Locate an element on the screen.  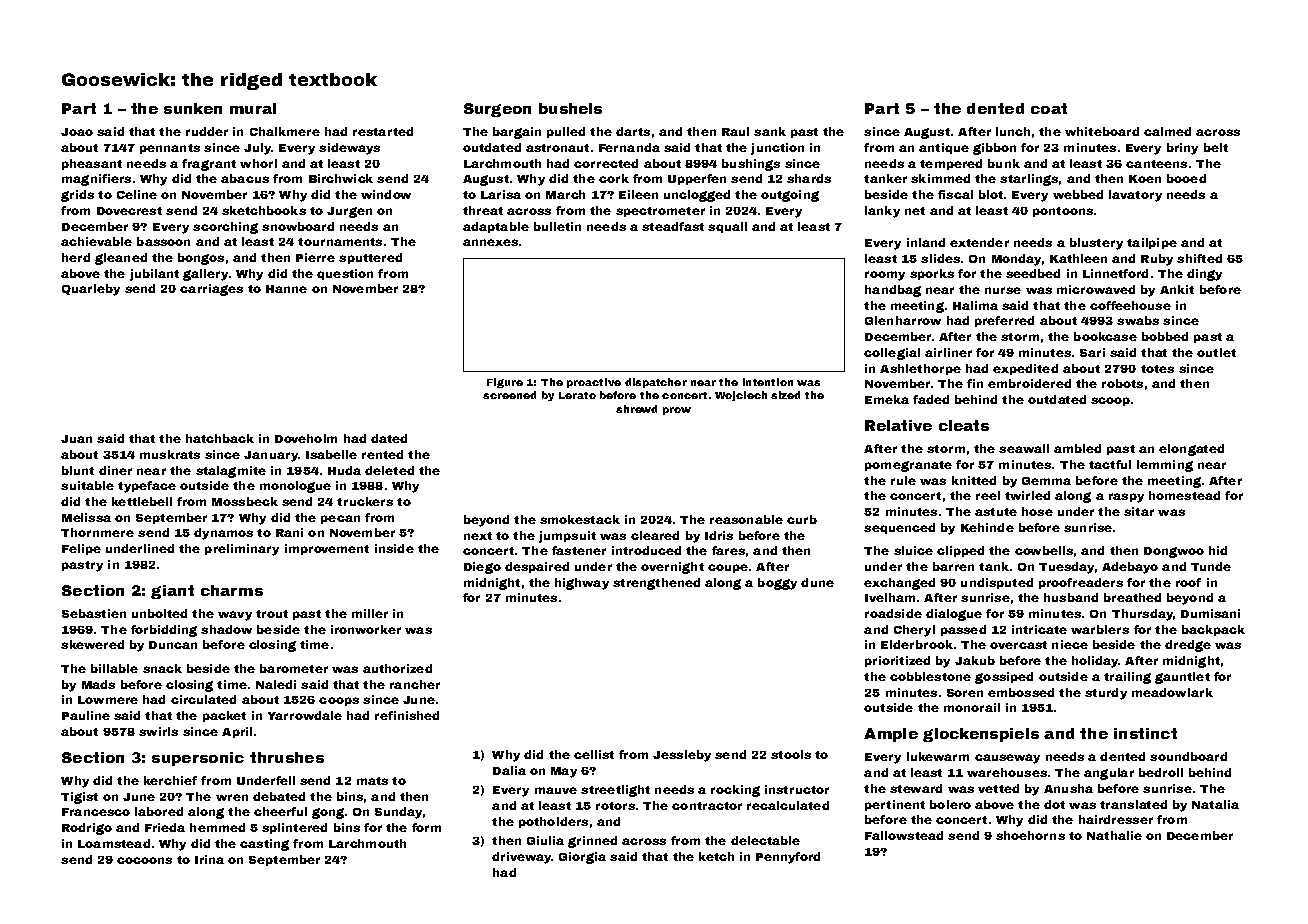
abacus is located at coordinates (245, 178).
